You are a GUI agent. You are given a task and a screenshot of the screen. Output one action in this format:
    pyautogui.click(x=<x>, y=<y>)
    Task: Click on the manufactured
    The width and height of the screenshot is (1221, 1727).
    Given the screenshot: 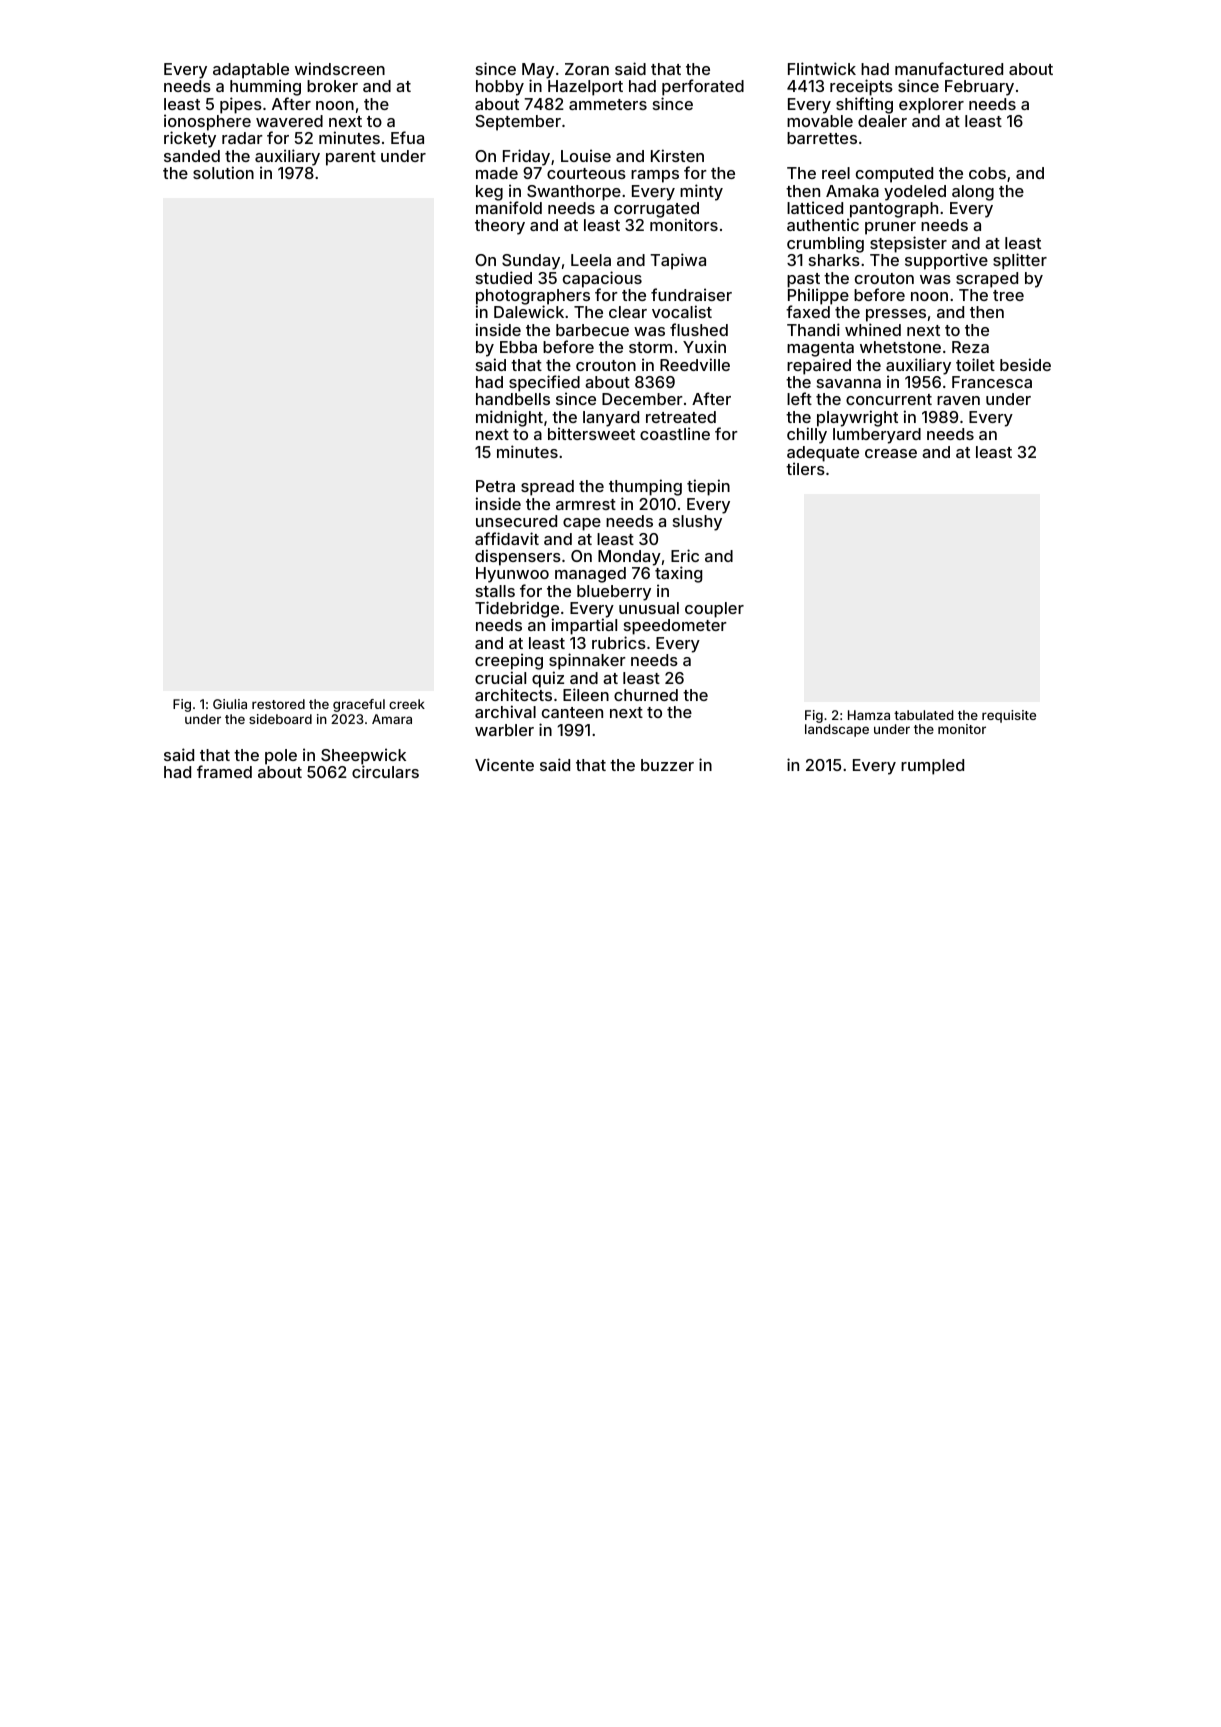 What is the action you would take?
    pyautogui.click(x=949, y=68)
